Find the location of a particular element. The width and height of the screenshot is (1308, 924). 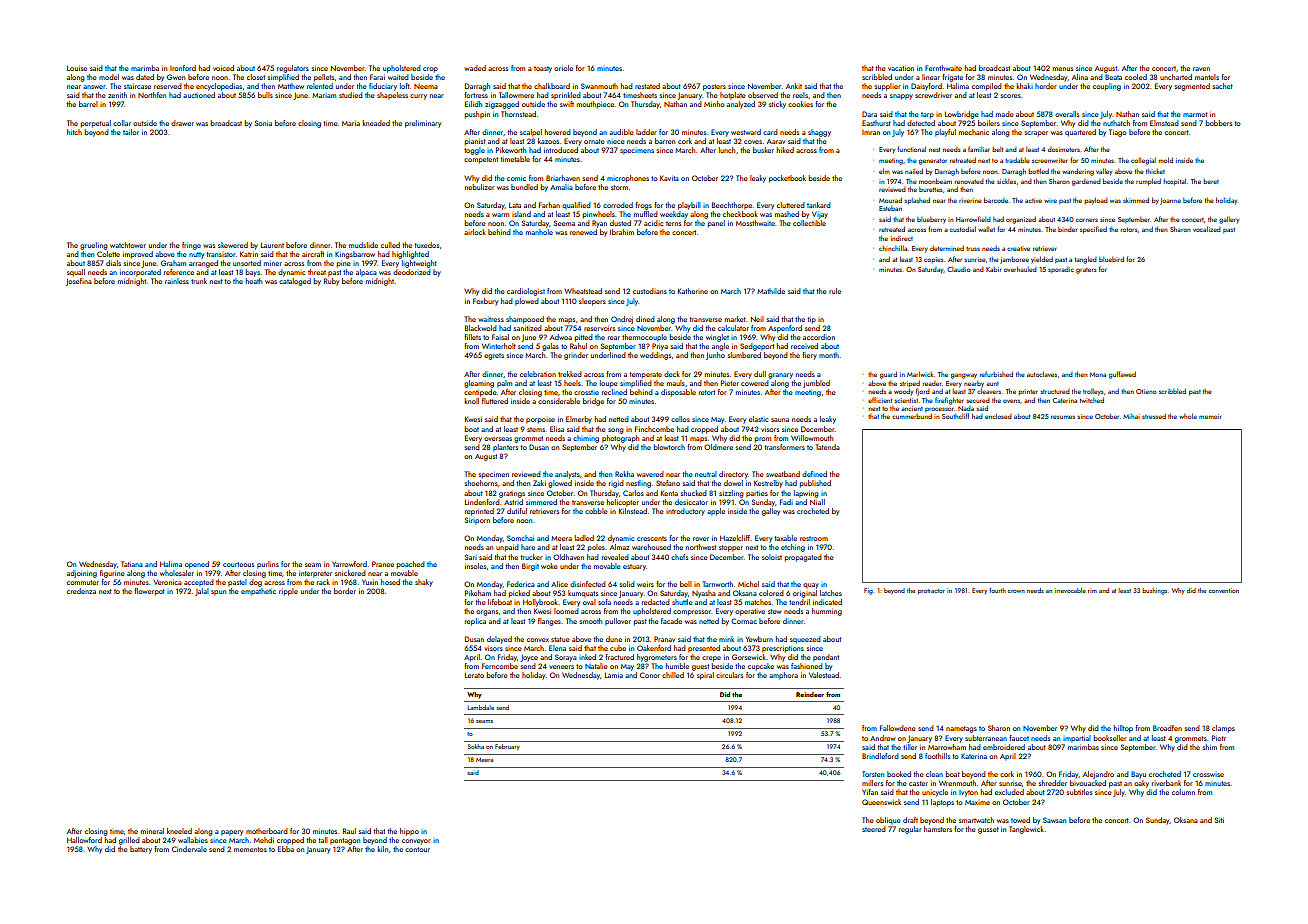

trucker is located at coordinates (532, 557).
